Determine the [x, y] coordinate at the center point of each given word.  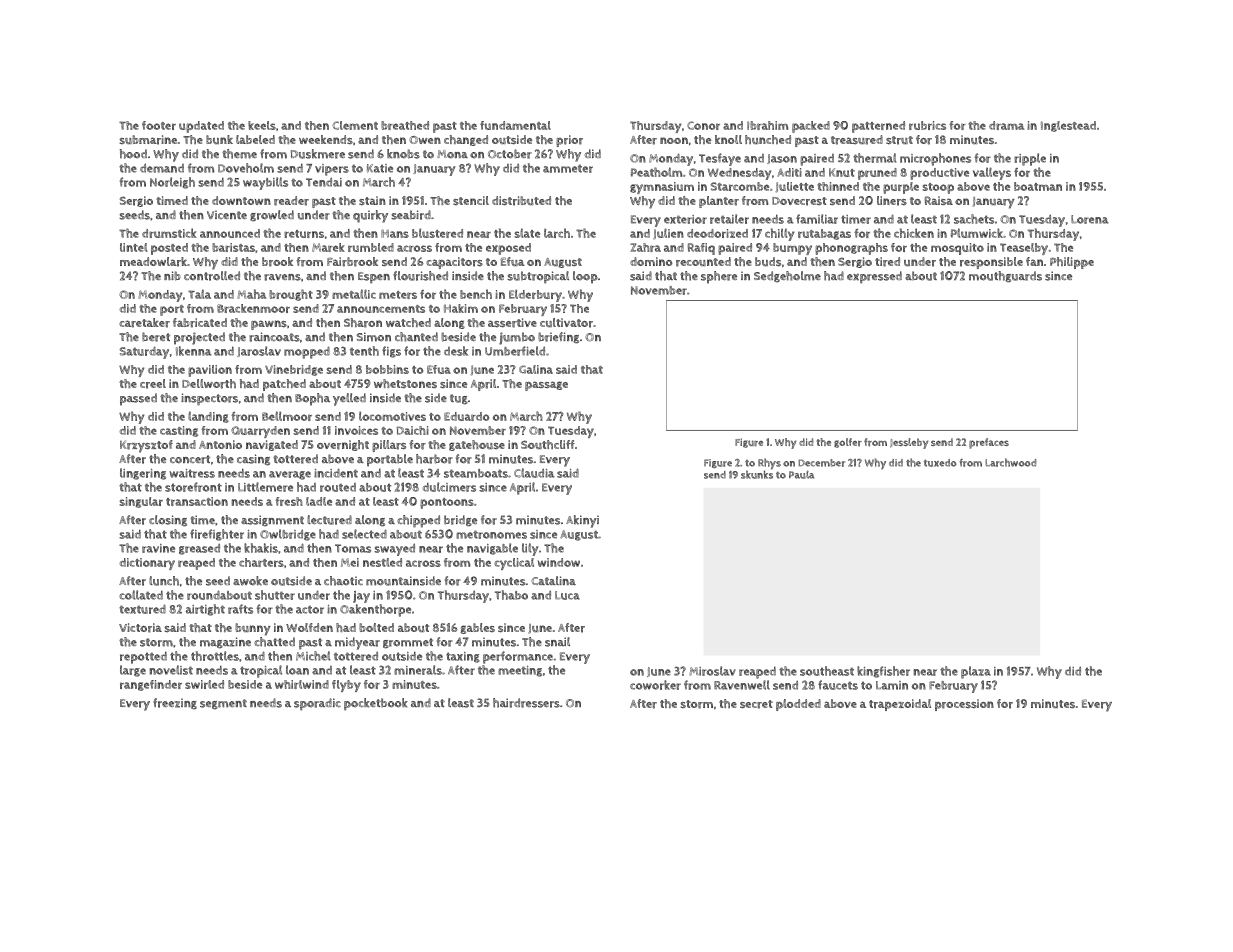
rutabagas [824, 234]
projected [199, 338]
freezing [175, 704]
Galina [536, 369]
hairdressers [526, 703]
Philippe [1072, 263]
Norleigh [172, 183]
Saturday [144, 352]
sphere [719, 277]
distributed [521, 201]
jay [361, 597]
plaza [976, 672]
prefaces [989, 443]
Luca [567, 595]
